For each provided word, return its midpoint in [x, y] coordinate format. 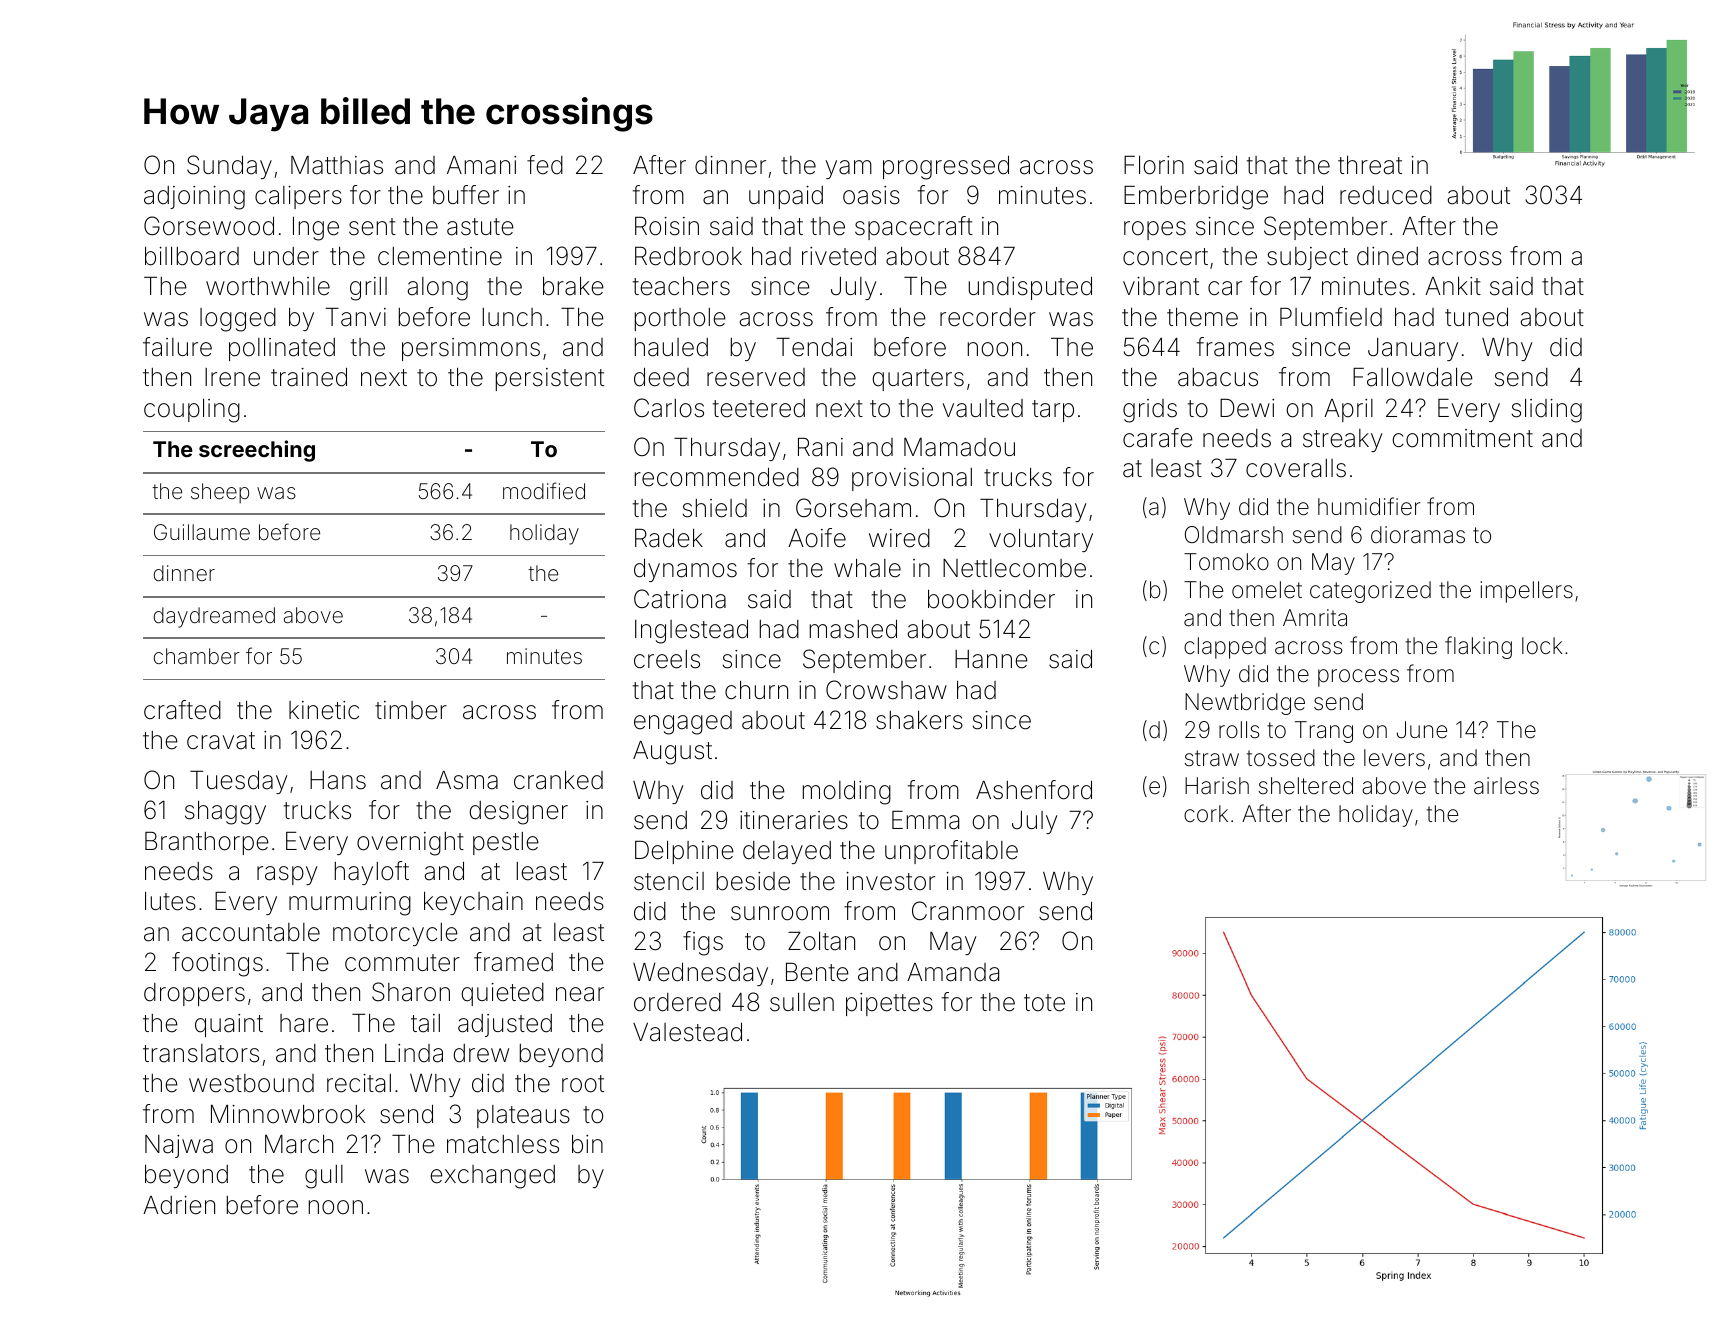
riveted [839, 256]
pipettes [889, 1004]
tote [1044, 1003]
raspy [287, 875]
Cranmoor [968, 911]
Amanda [953, 972]
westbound [251, 1083]
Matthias [337, 165]
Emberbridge [1196, 198]
